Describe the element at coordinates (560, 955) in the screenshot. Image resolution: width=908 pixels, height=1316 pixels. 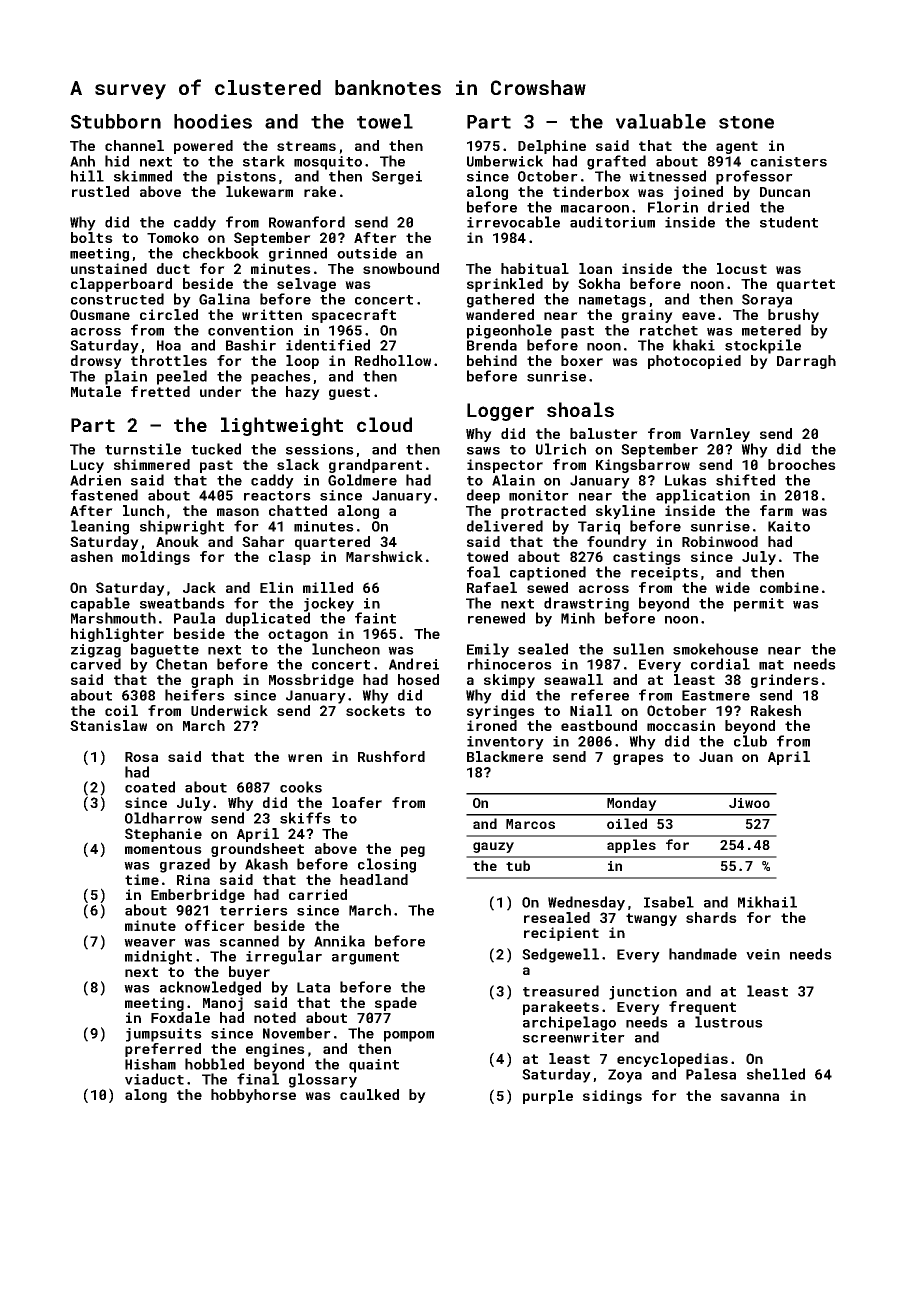
I see `Sedgewell` at that location.
